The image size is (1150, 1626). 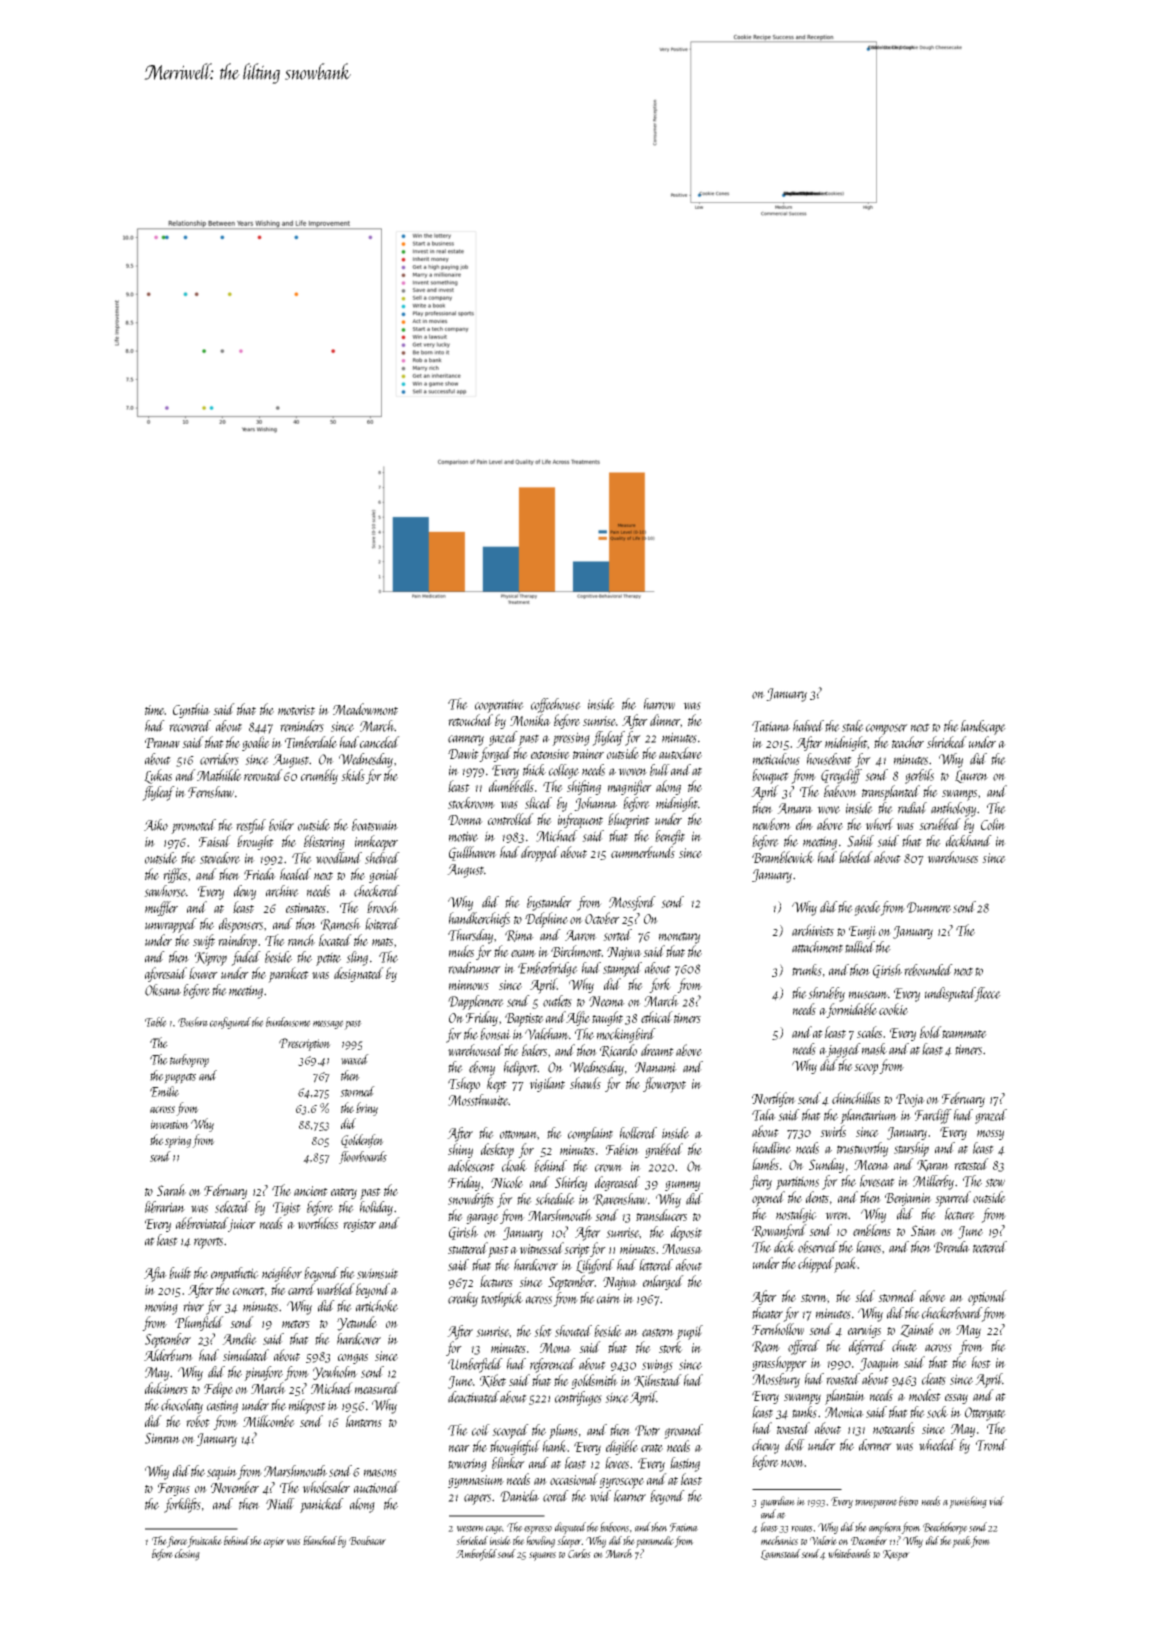 I want to click on milepost, so click(x=307, y=1406).
